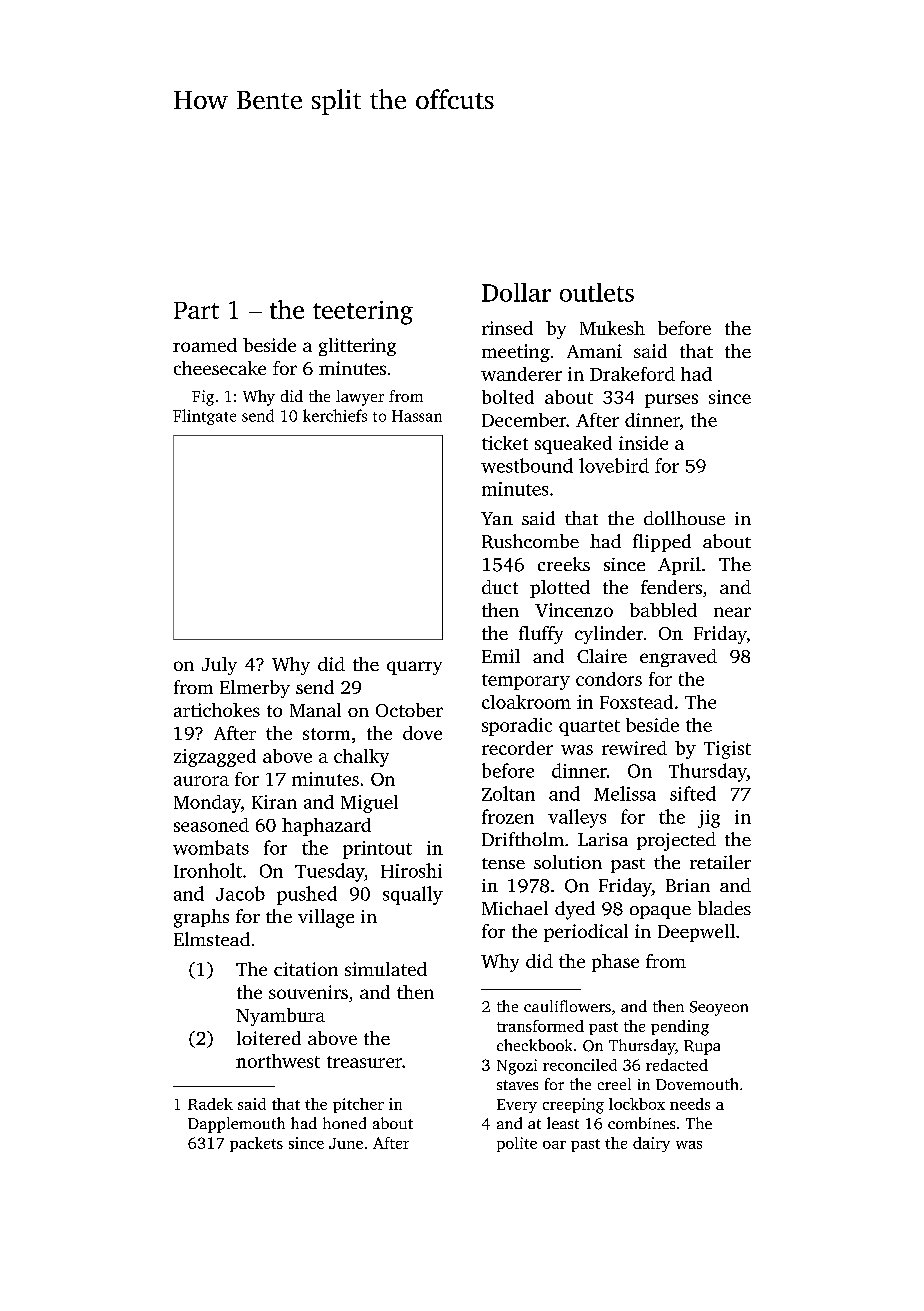 Image resolution: width=924 pixels, height=1311 pixels. What do you see at coordinates (508, 397) in the screenshot?
I see `bolted` at bounding box center [508, 397].
